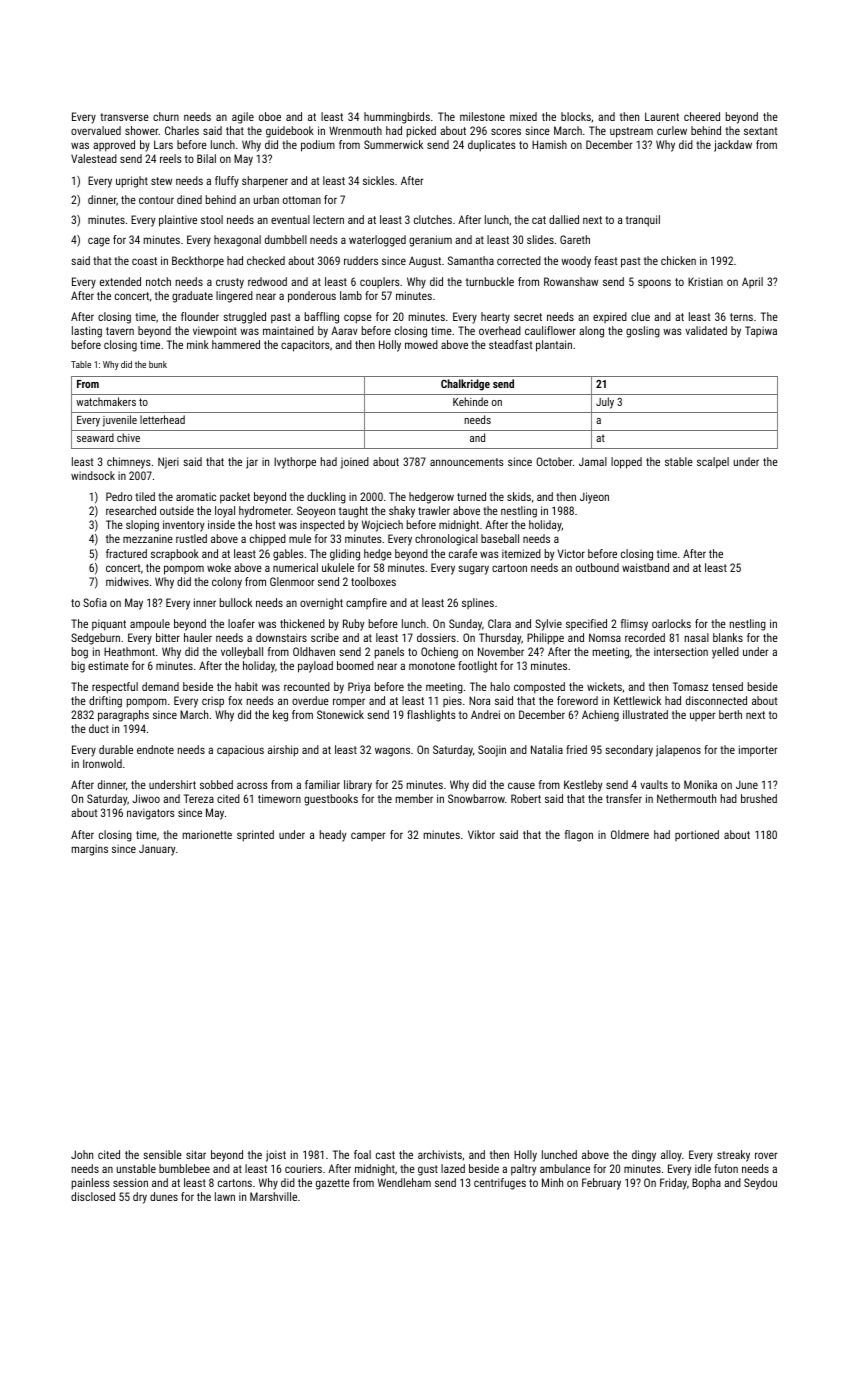 This screenshot has width=849, height=1400. I want to click on flagon, so click(579, 836).
